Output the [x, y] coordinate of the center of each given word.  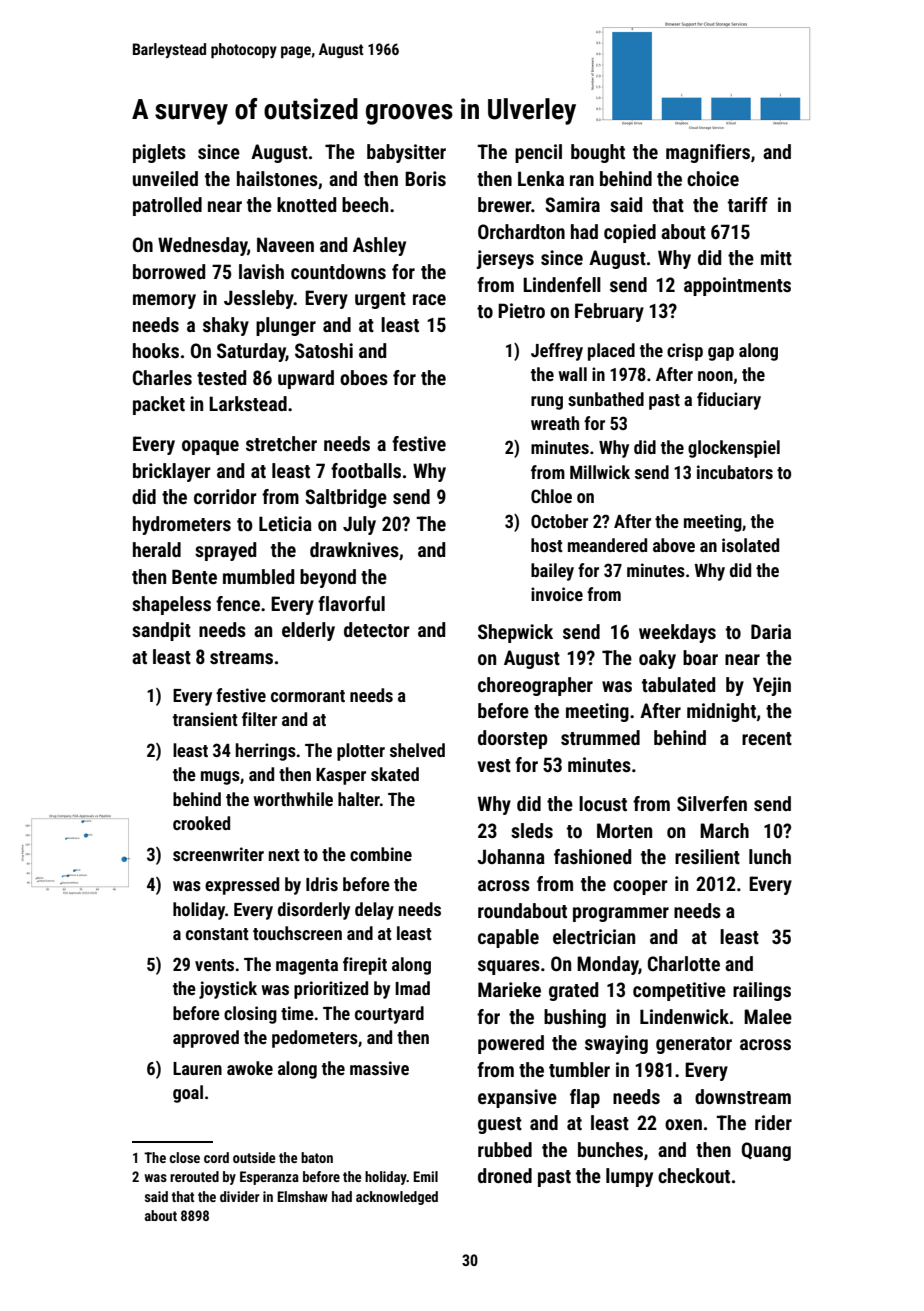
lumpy [629, 1177]
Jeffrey [557, 352]
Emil [425, 1176]
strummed [600, 737]
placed [611, 352]
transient [205, 719]
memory [164, 301]
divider [240, 1196]
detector [377, 629]
